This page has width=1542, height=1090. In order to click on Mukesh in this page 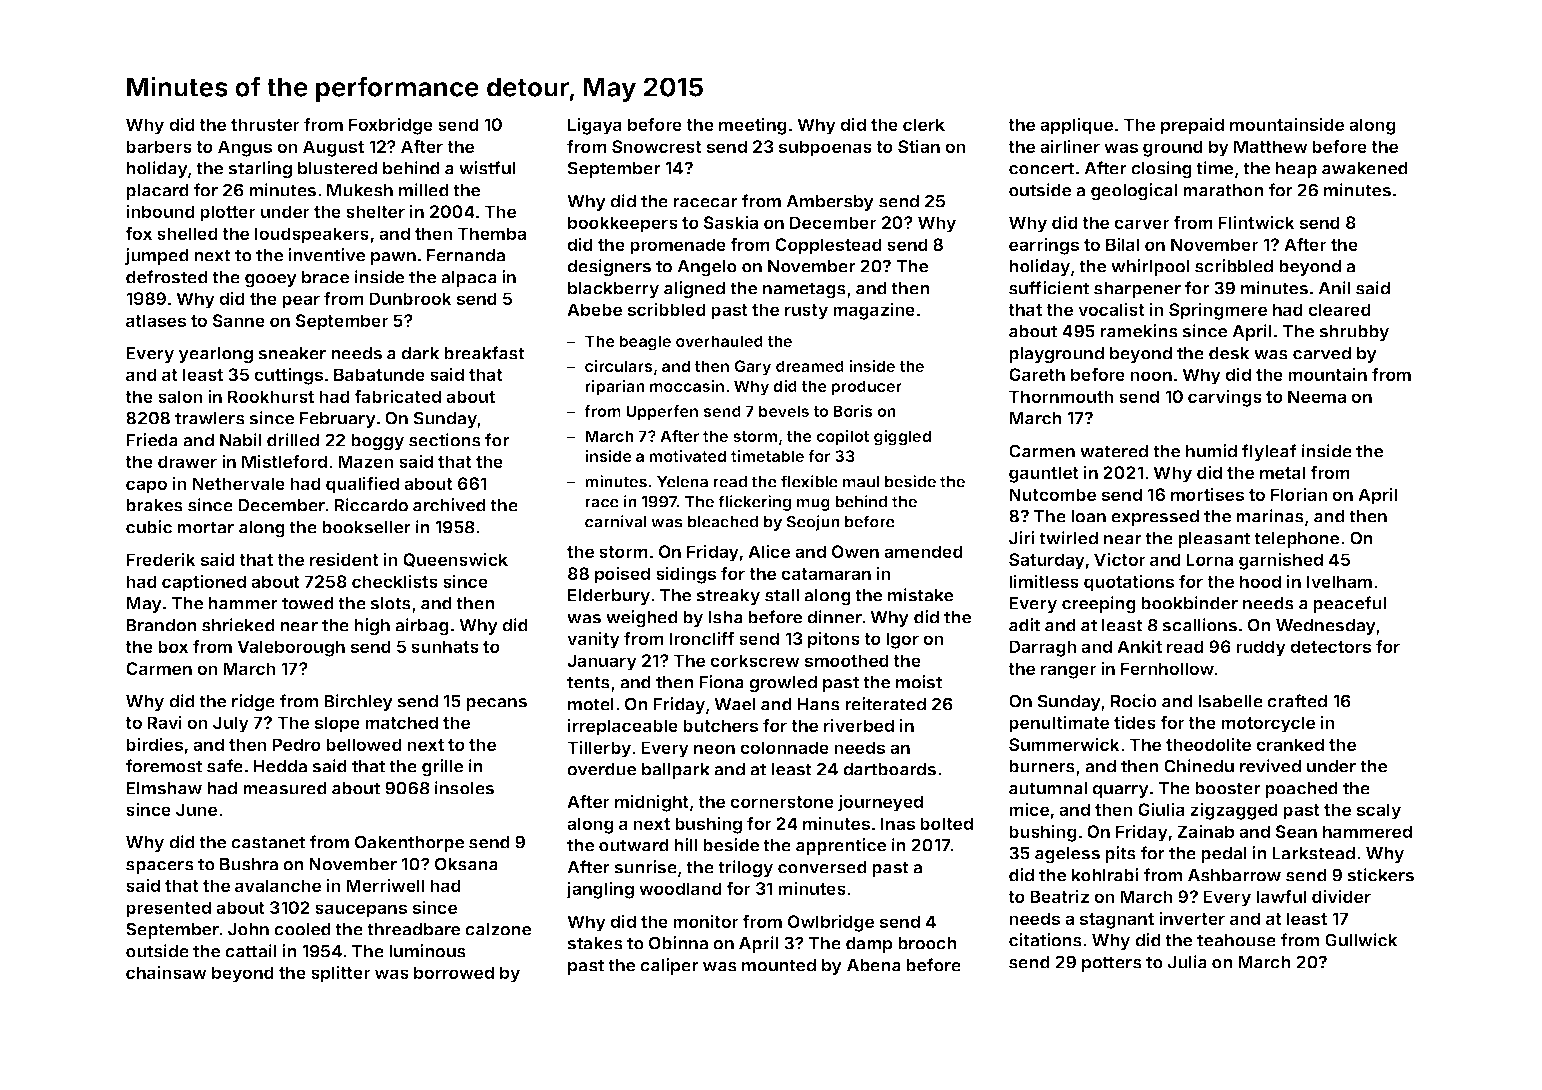, I will do `click(360, 190)`.
